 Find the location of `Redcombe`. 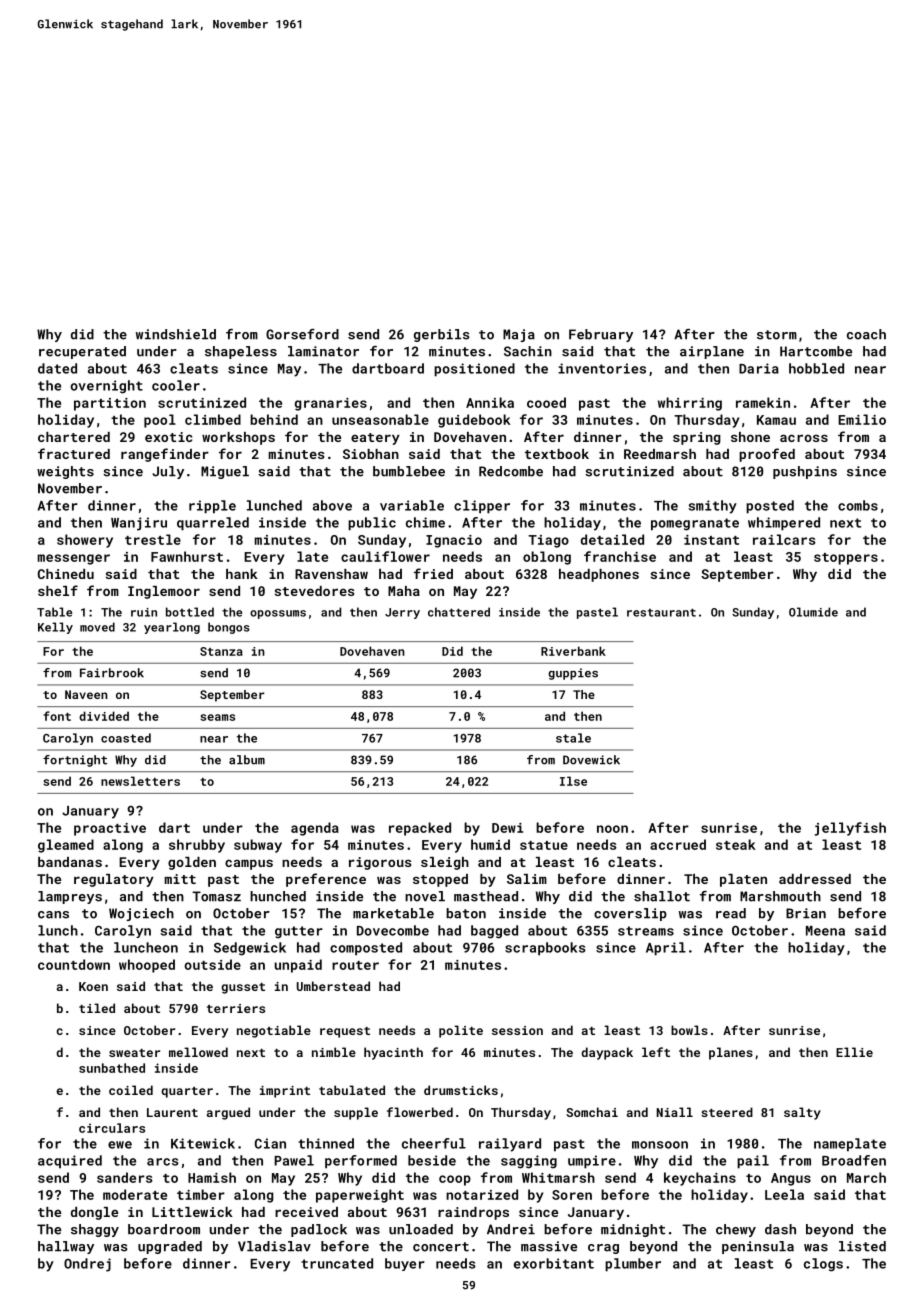

Redcombe is located at coordinates (511, 471).
